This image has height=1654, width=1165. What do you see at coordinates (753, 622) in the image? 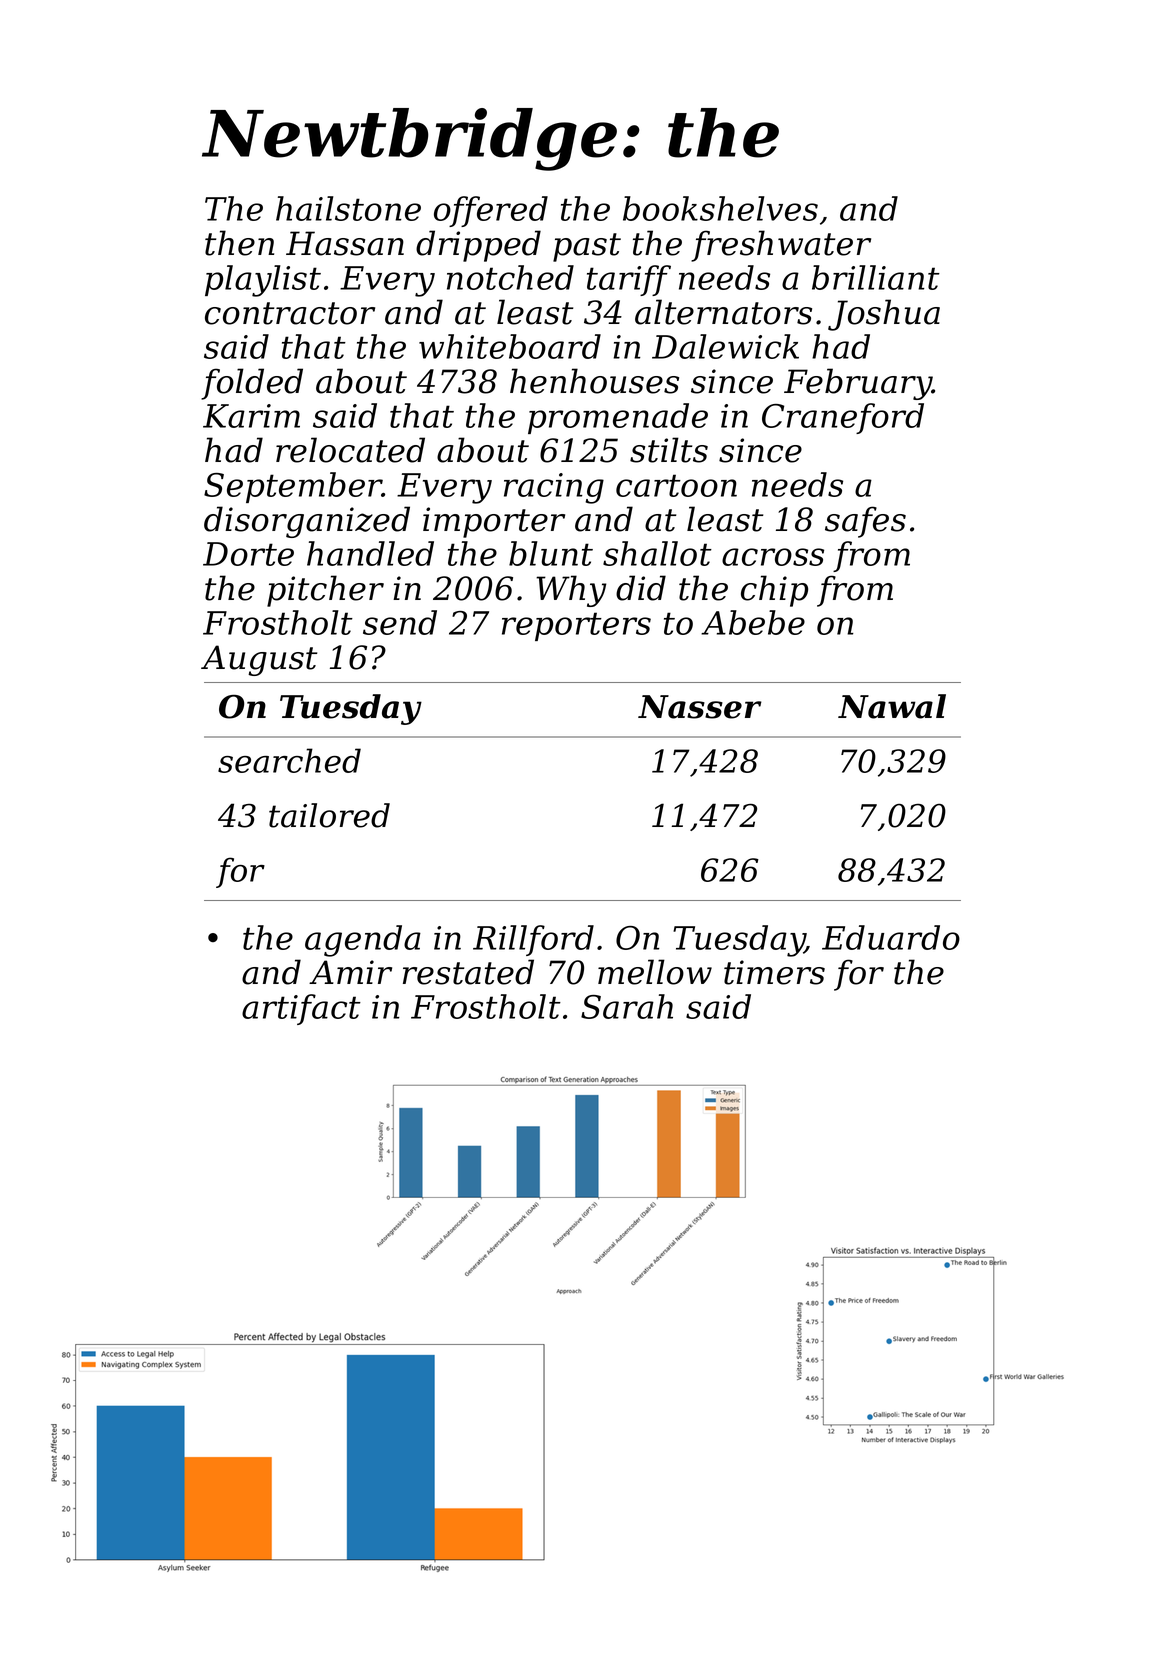
I see `Abebe` at bounding box center [753, 622].
